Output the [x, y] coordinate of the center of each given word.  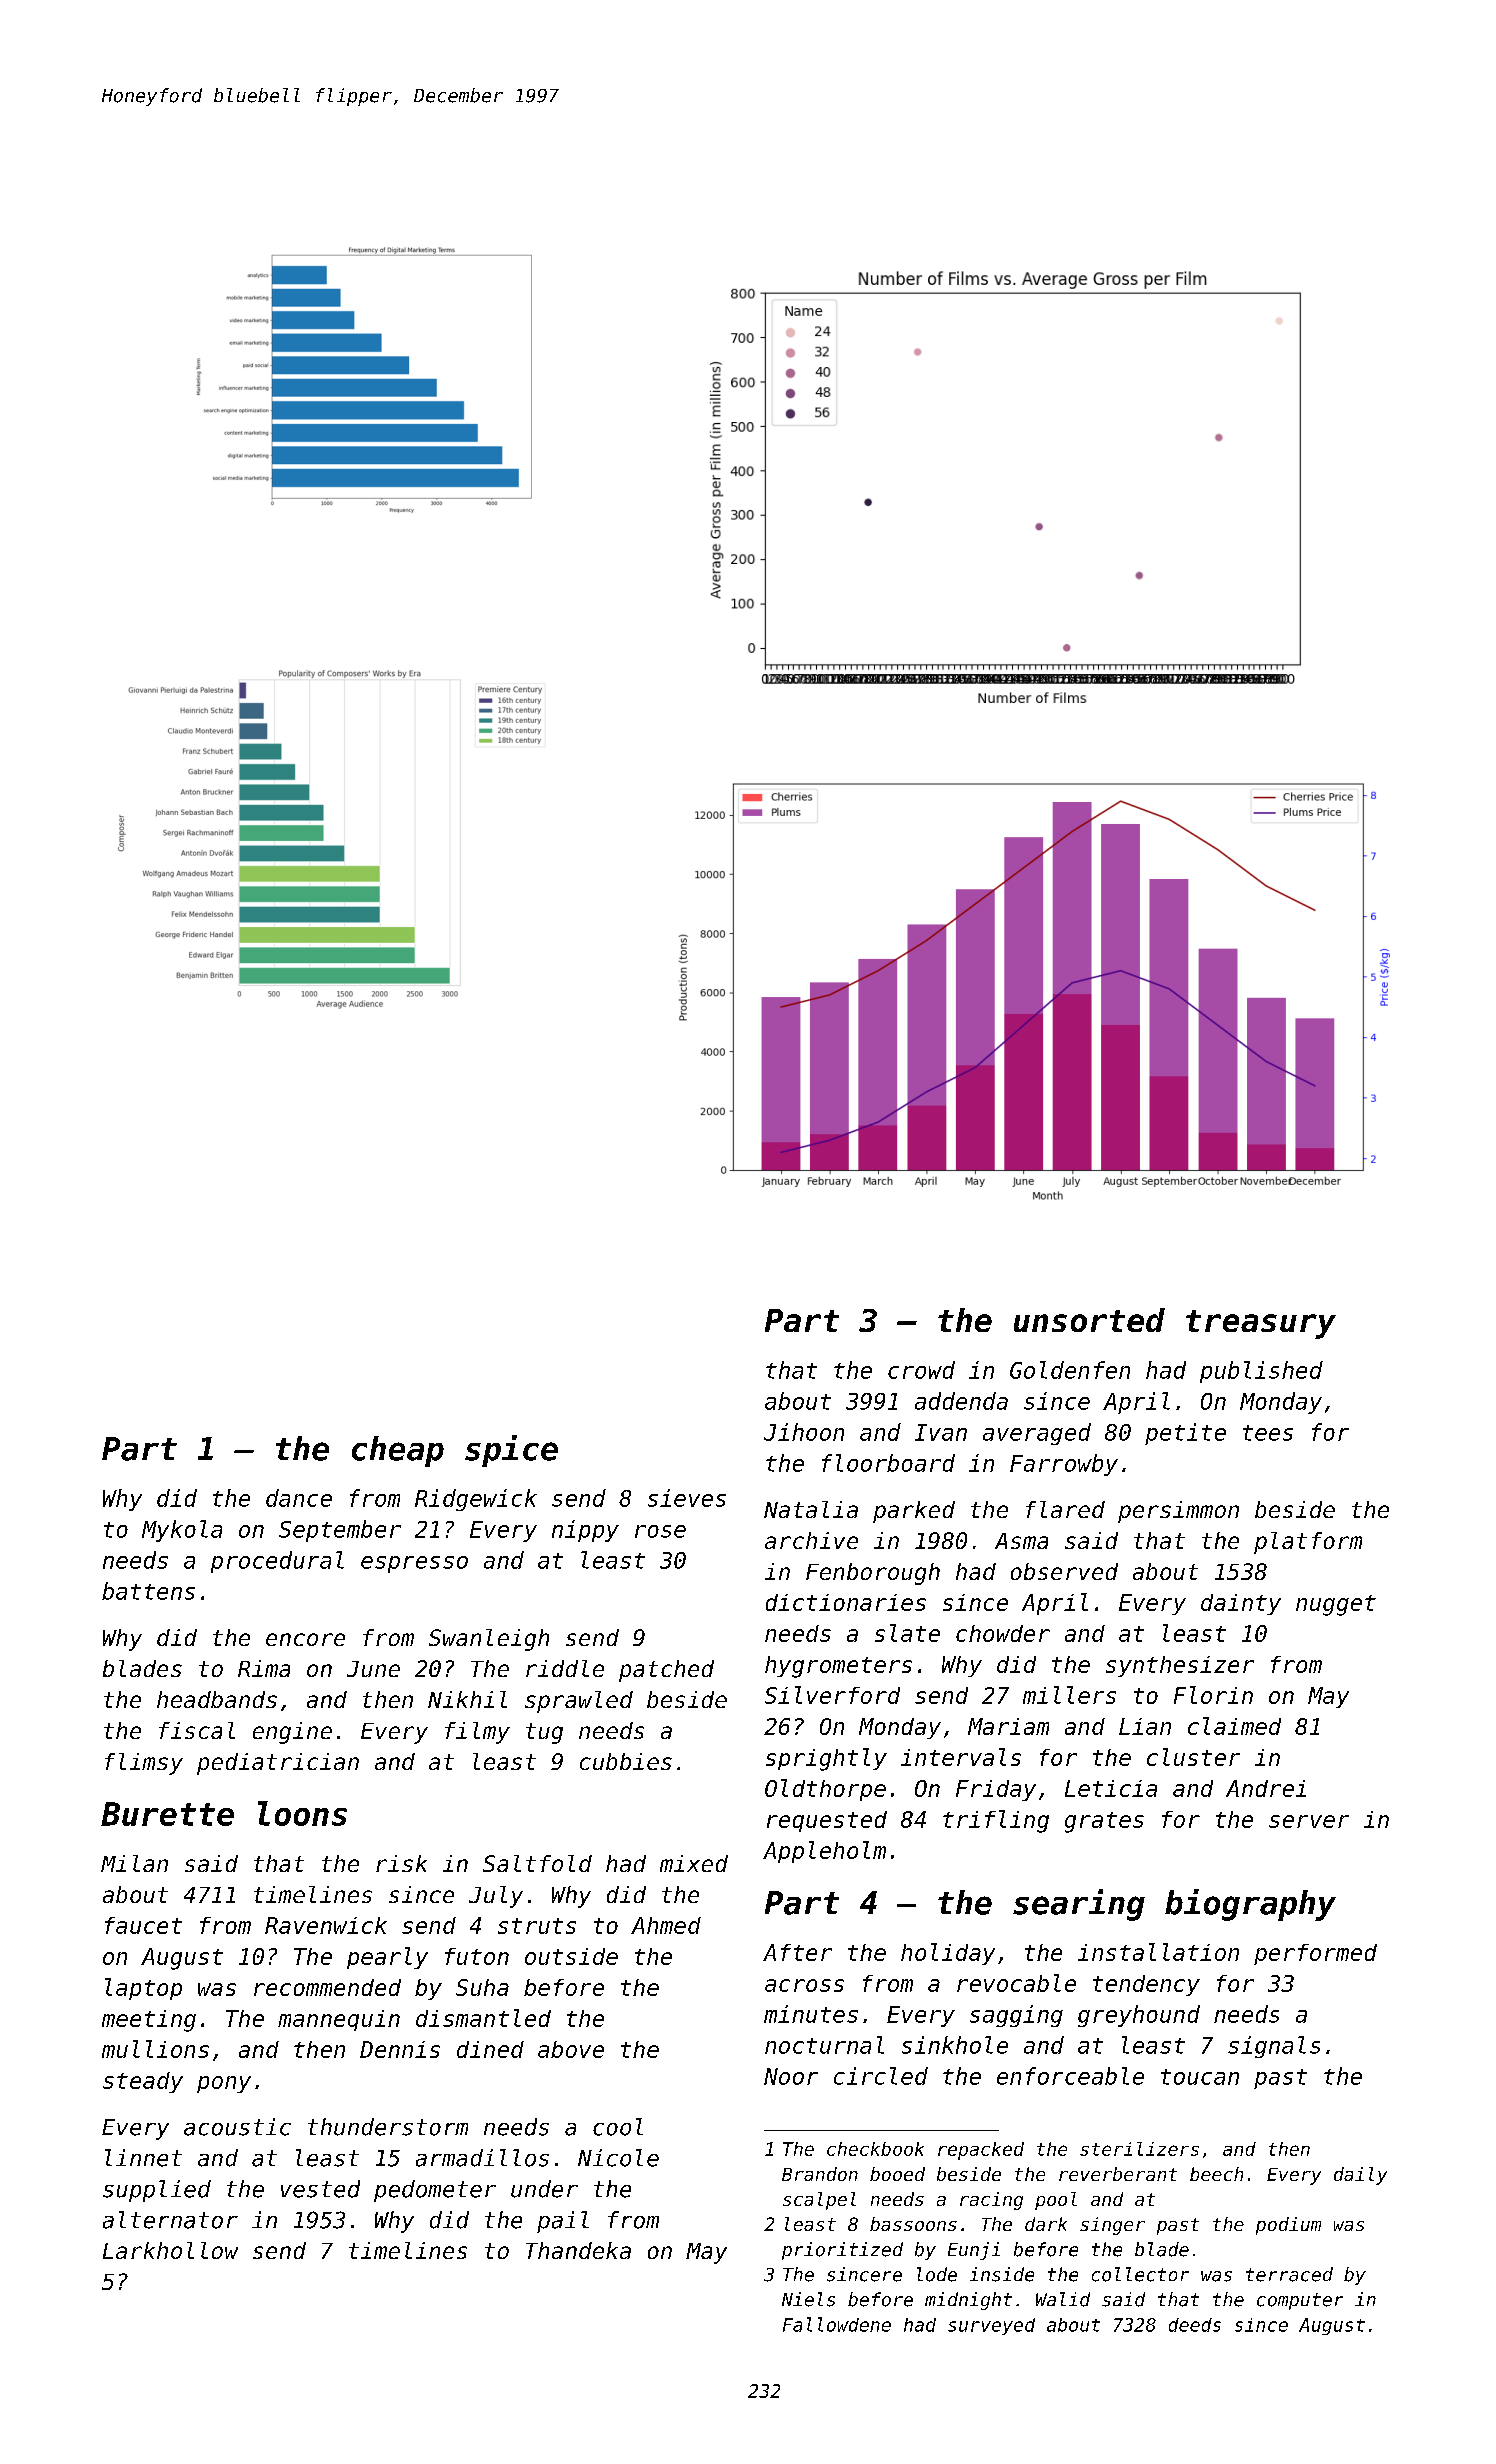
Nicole [618, 2158]
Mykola [182, 1531]
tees [1268, 1433]
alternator [170, 2220]
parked [914, 1512]
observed [1064, 1571]
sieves [687, 1498]
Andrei [1266, 1788]
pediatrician [278, 1764]
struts [537, 1926]
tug [544, 1733]
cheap [398, 1451]
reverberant [1118, 2174]
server [1309, 1821]
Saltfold [537, 1863]
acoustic [237, 2127]
